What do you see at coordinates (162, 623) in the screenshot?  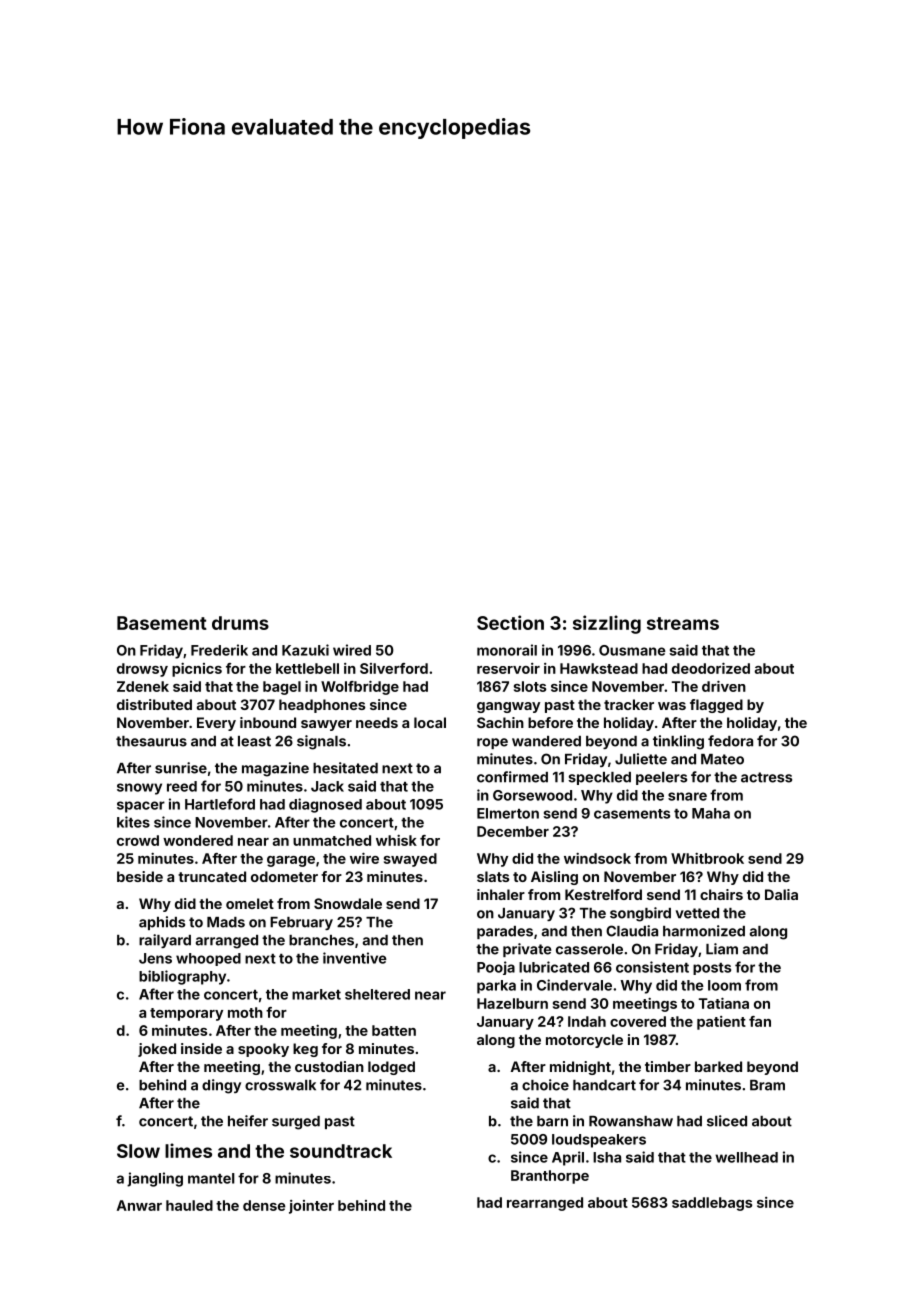 I see `Basement` at bounding box center [162, 623].
